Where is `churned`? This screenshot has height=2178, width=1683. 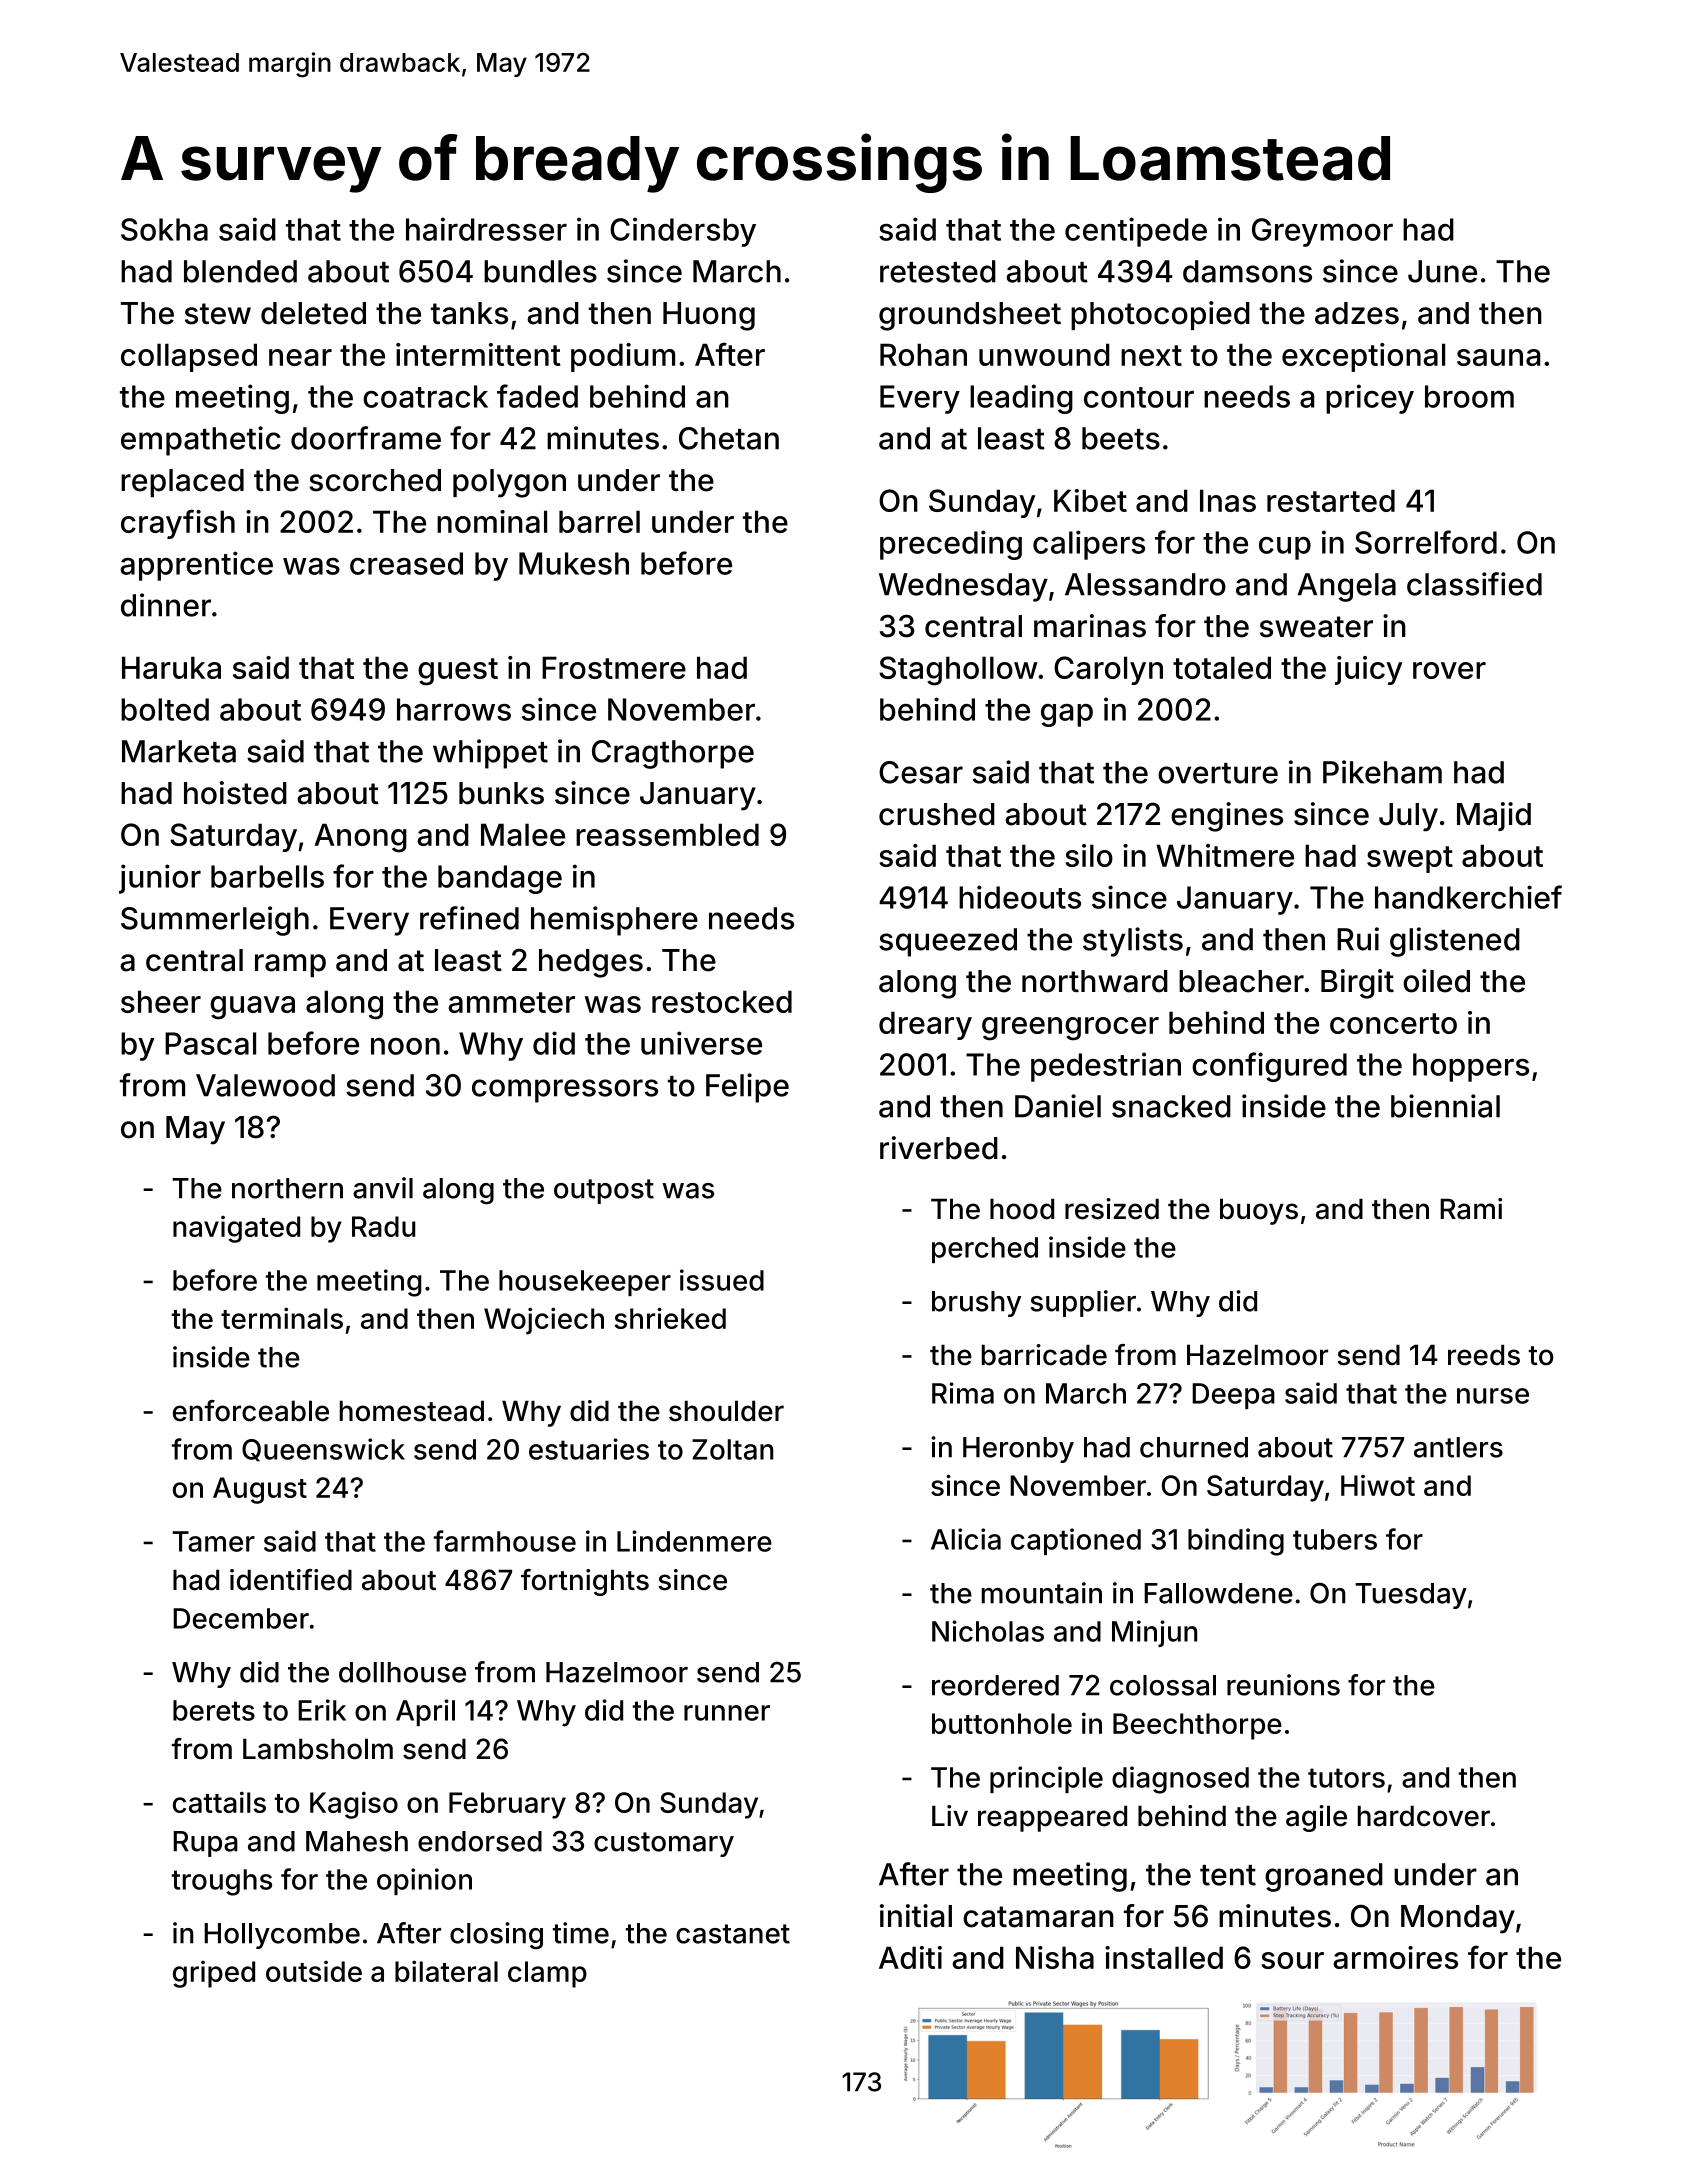
churned is located at coordinates (1194, 1447).
